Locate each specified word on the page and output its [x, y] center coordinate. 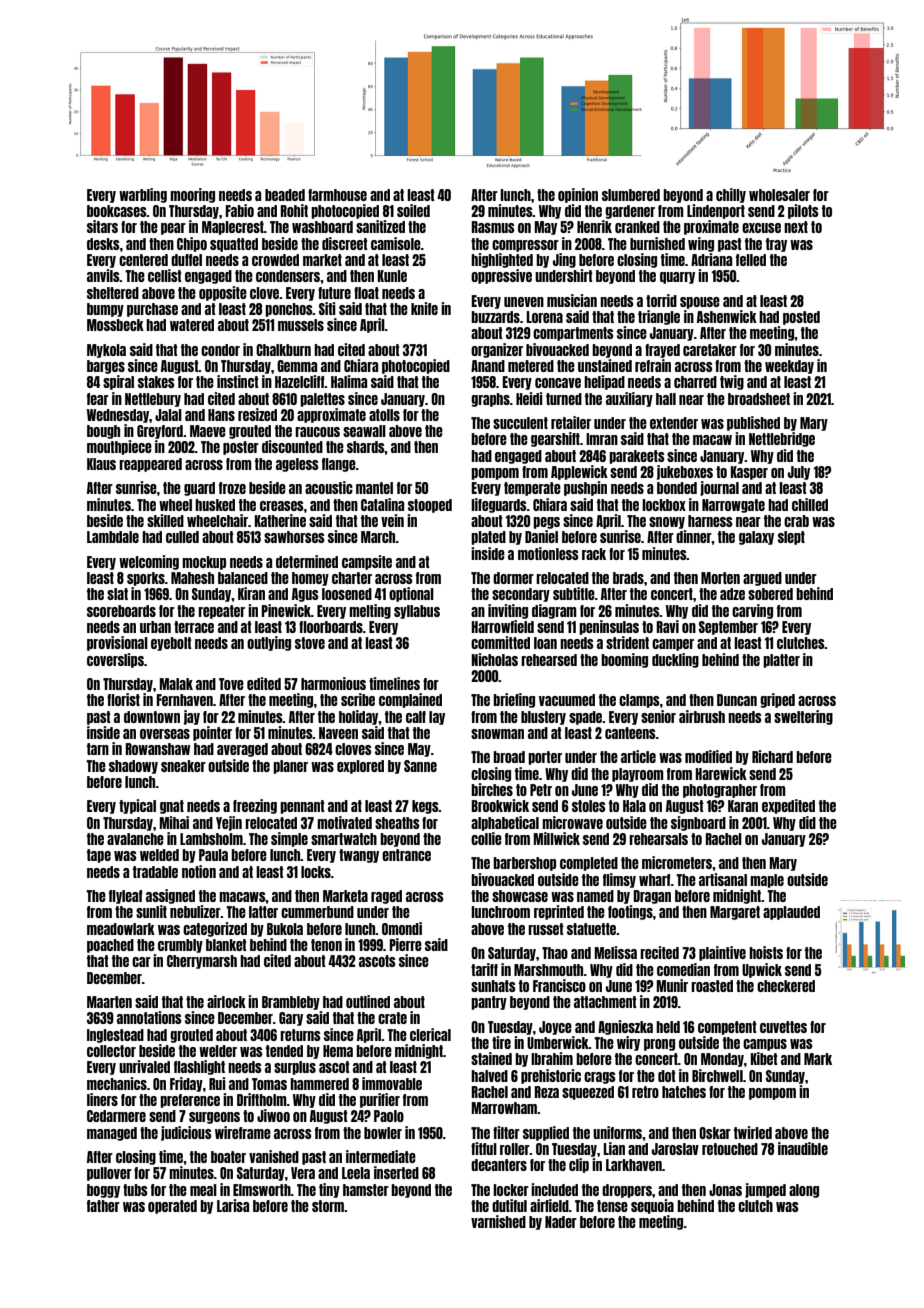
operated [172, 1207]
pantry [489, 1003]
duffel [186, 260]
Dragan [652, 897]
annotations [149, 1017]
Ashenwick [727, 316]
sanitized [380, 226]
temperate [532, 489]
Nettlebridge [782, 439]
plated [488, 538]
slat [117, 594]
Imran [602, 439]
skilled [165, 520]
